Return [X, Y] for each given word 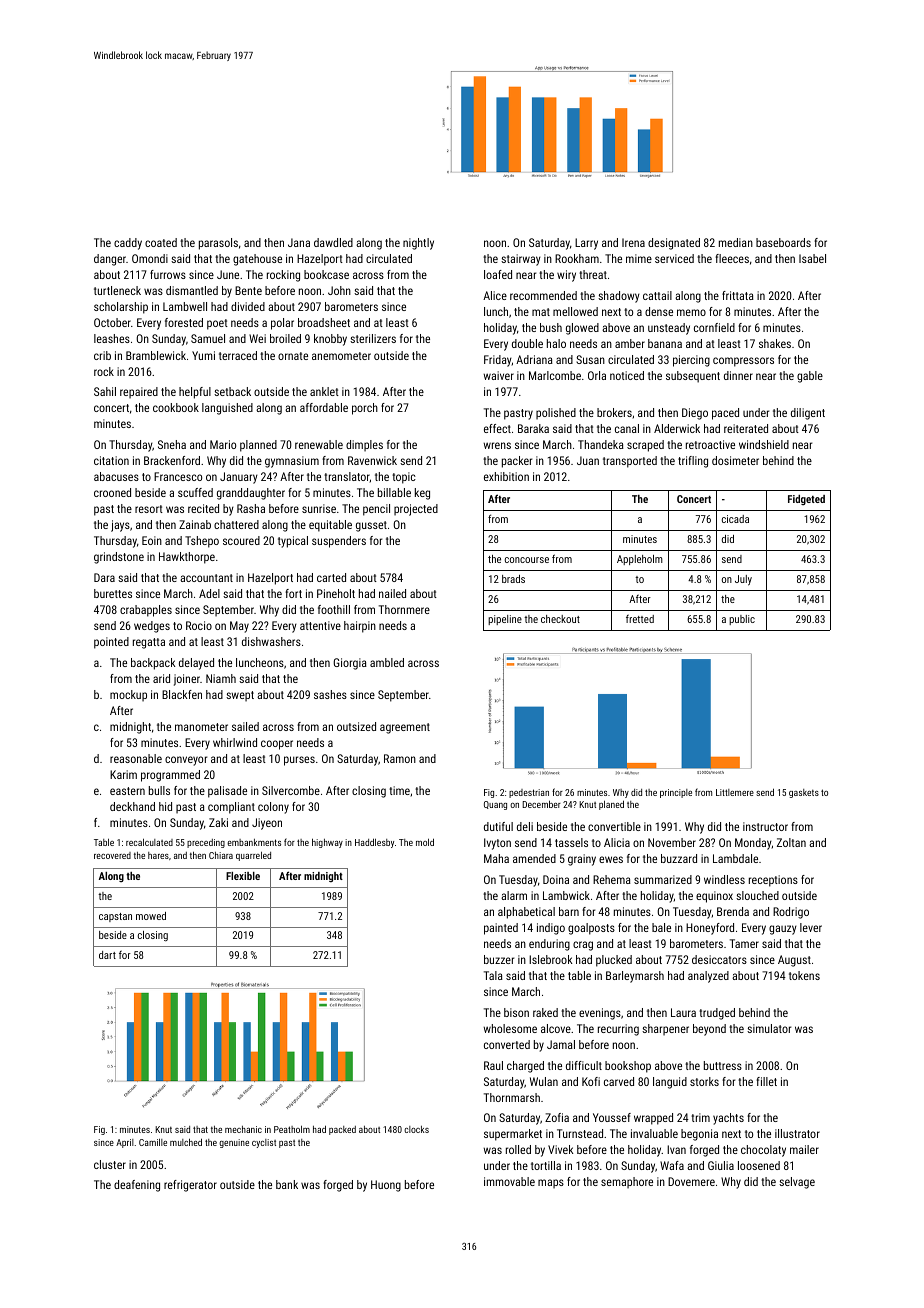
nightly [418, 244]
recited [203, 508]
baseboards [783, 242]
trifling [693, 462]
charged [525, 1067]
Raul [493, 1065]
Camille [153, 1142]
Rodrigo [791, 913]
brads [513, 579]
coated [161, 242]
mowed [151, 916]
